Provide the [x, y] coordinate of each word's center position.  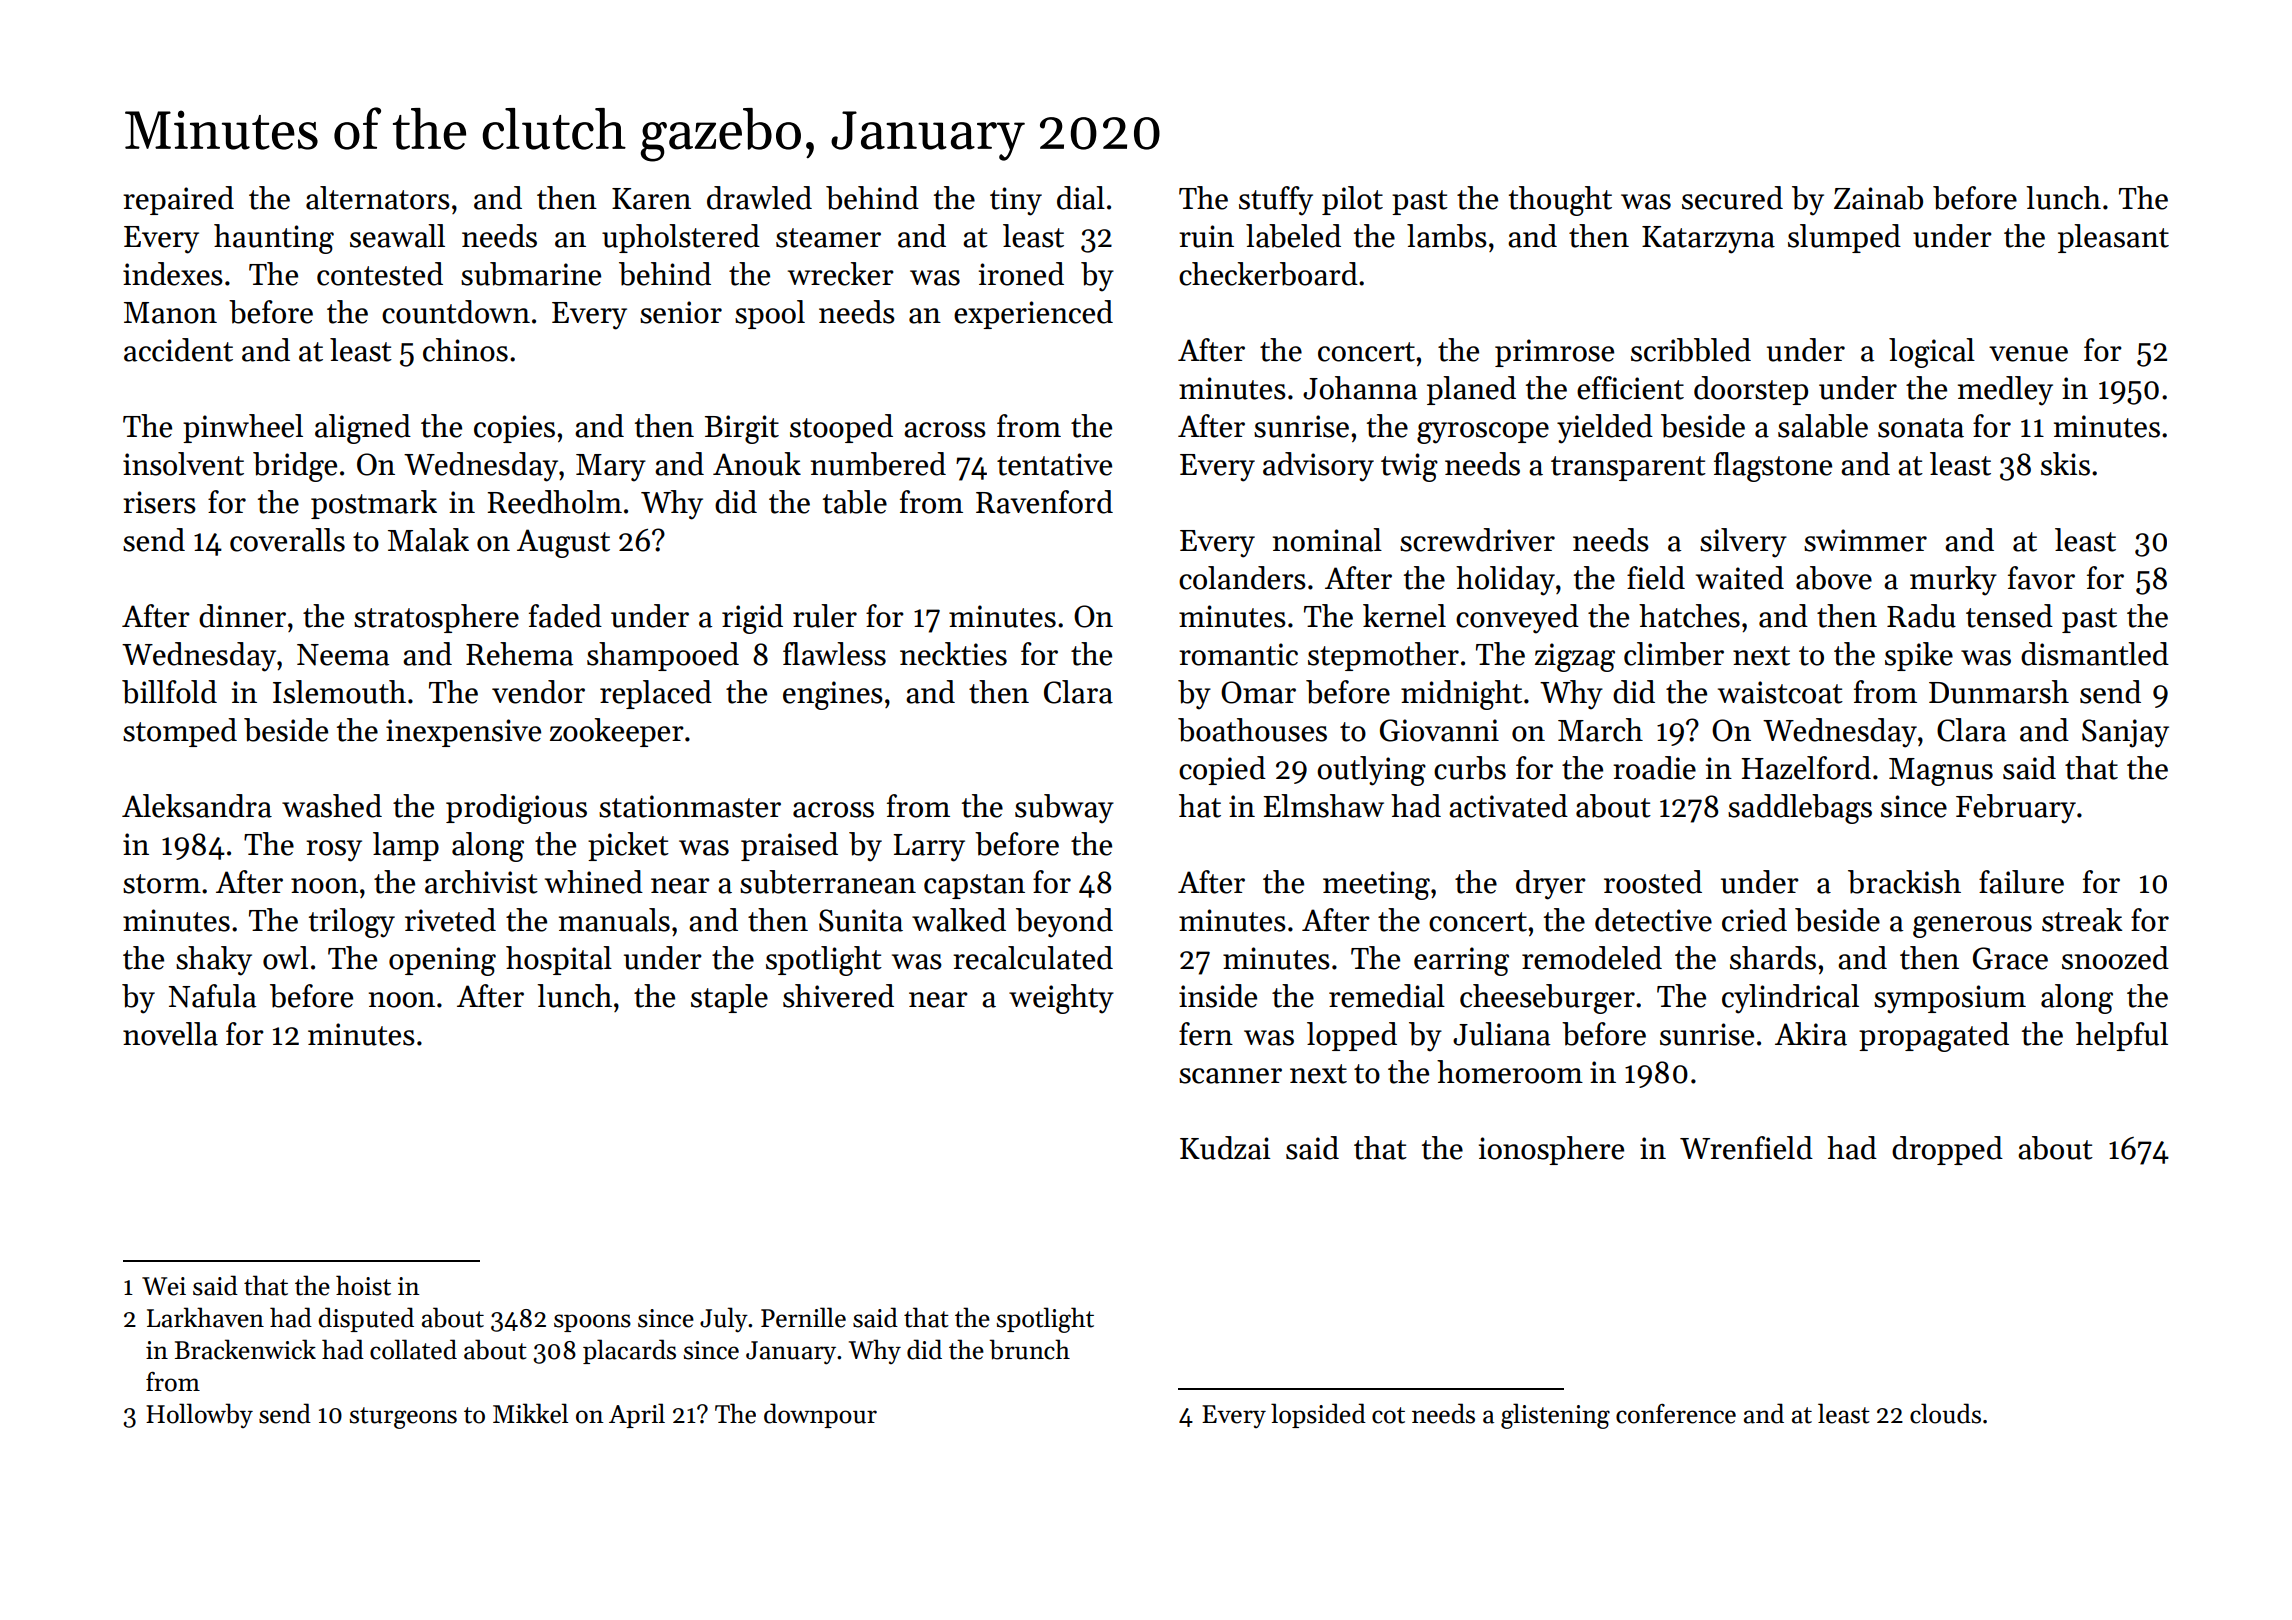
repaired [178, 200]
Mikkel [530, 1413]
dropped [1947, 1150]
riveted [450, 920]
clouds [1945, 1413]
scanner [1230, 1076]
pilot [1352, 200]
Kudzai [1225, 1148]
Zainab [1878, 198]
